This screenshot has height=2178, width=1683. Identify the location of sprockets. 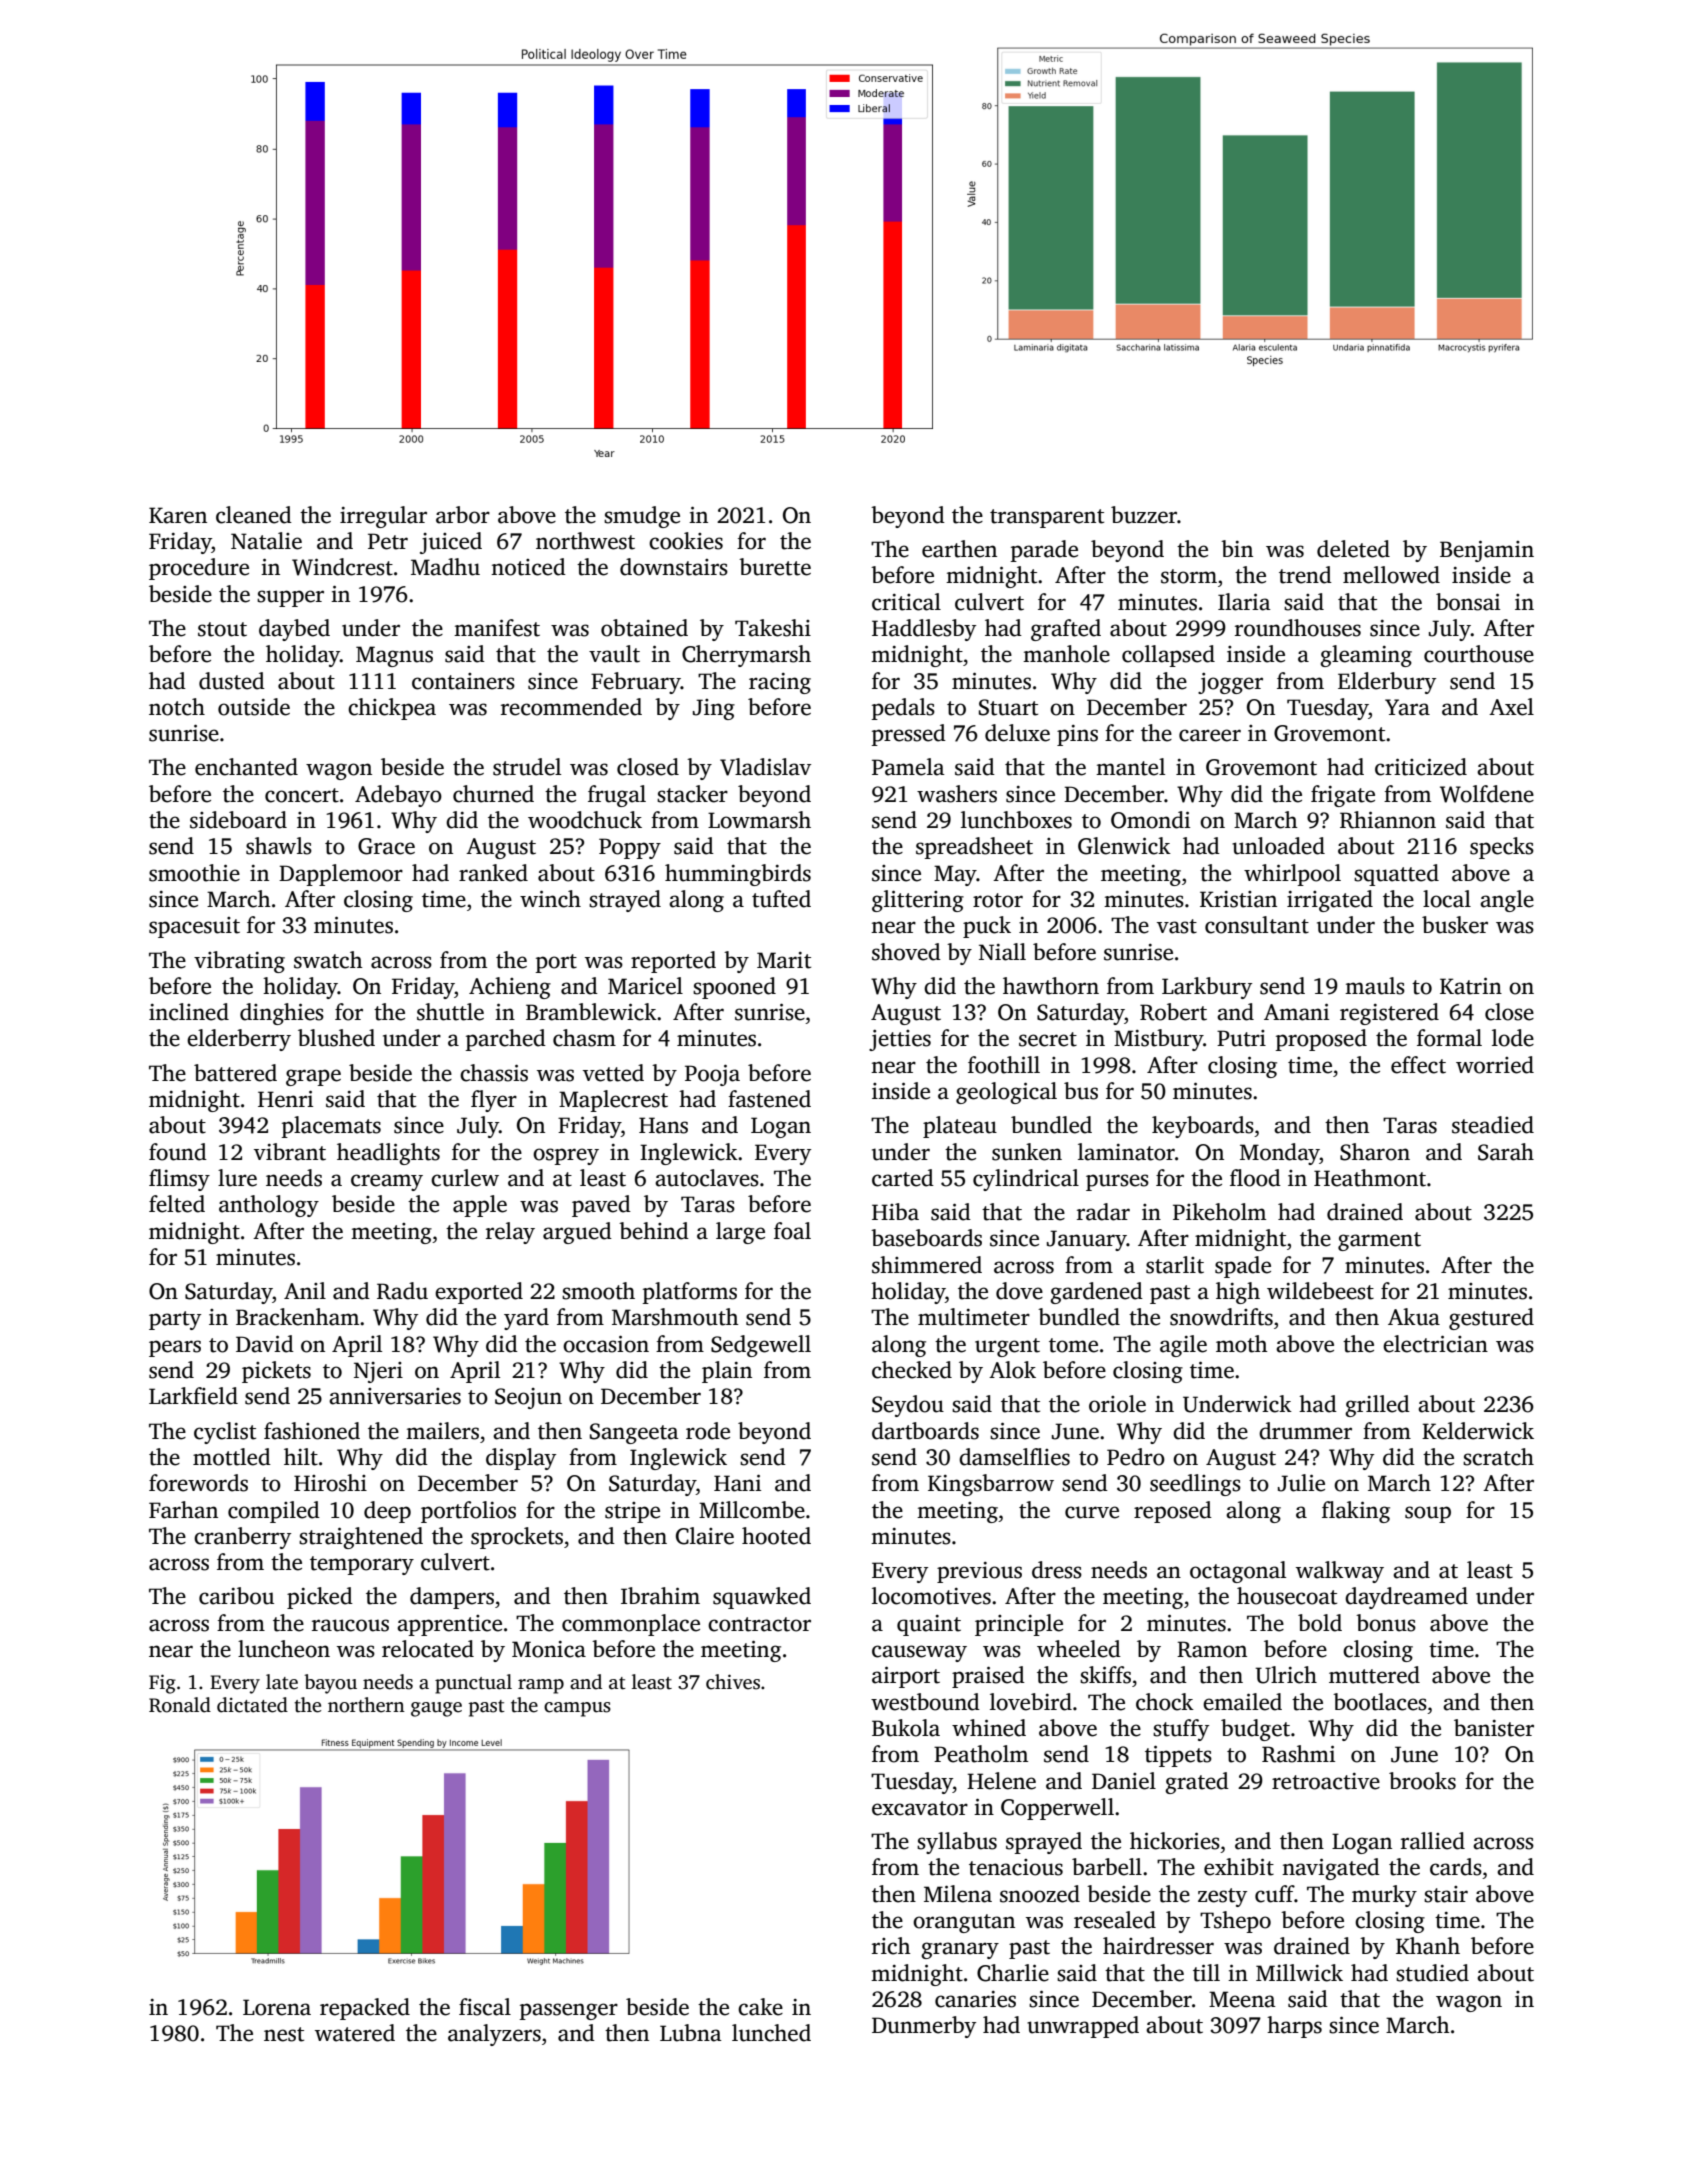
(517, 1538).
